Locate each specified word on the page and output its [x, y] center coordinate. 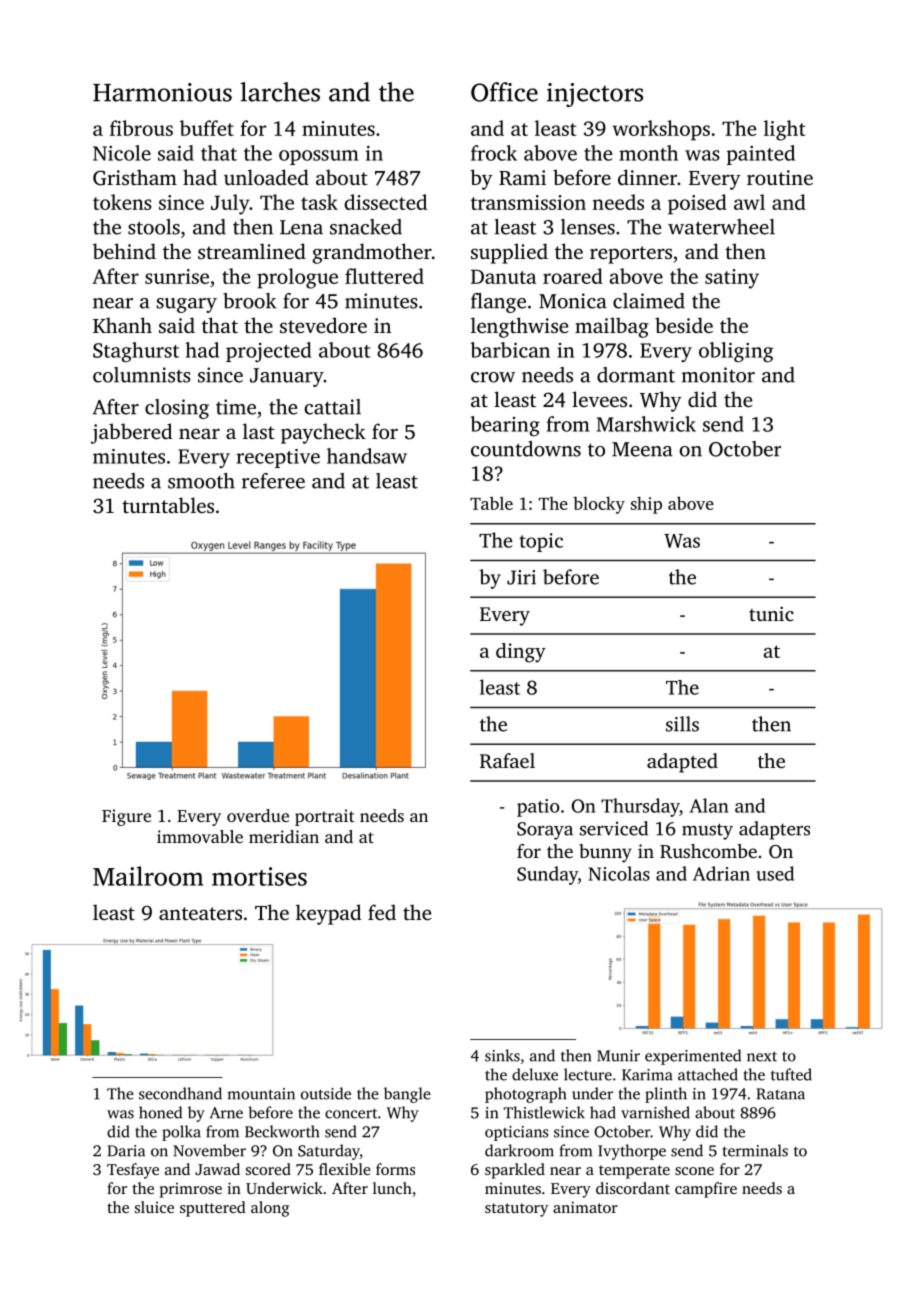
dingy [521, 653]
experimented [693, 1057]
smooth [201, 481]
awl [749, 202]
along [270, 1209]
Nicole [122, 153]
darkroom [519, 1150]
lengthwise [520, 327]
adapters [774, 830]
